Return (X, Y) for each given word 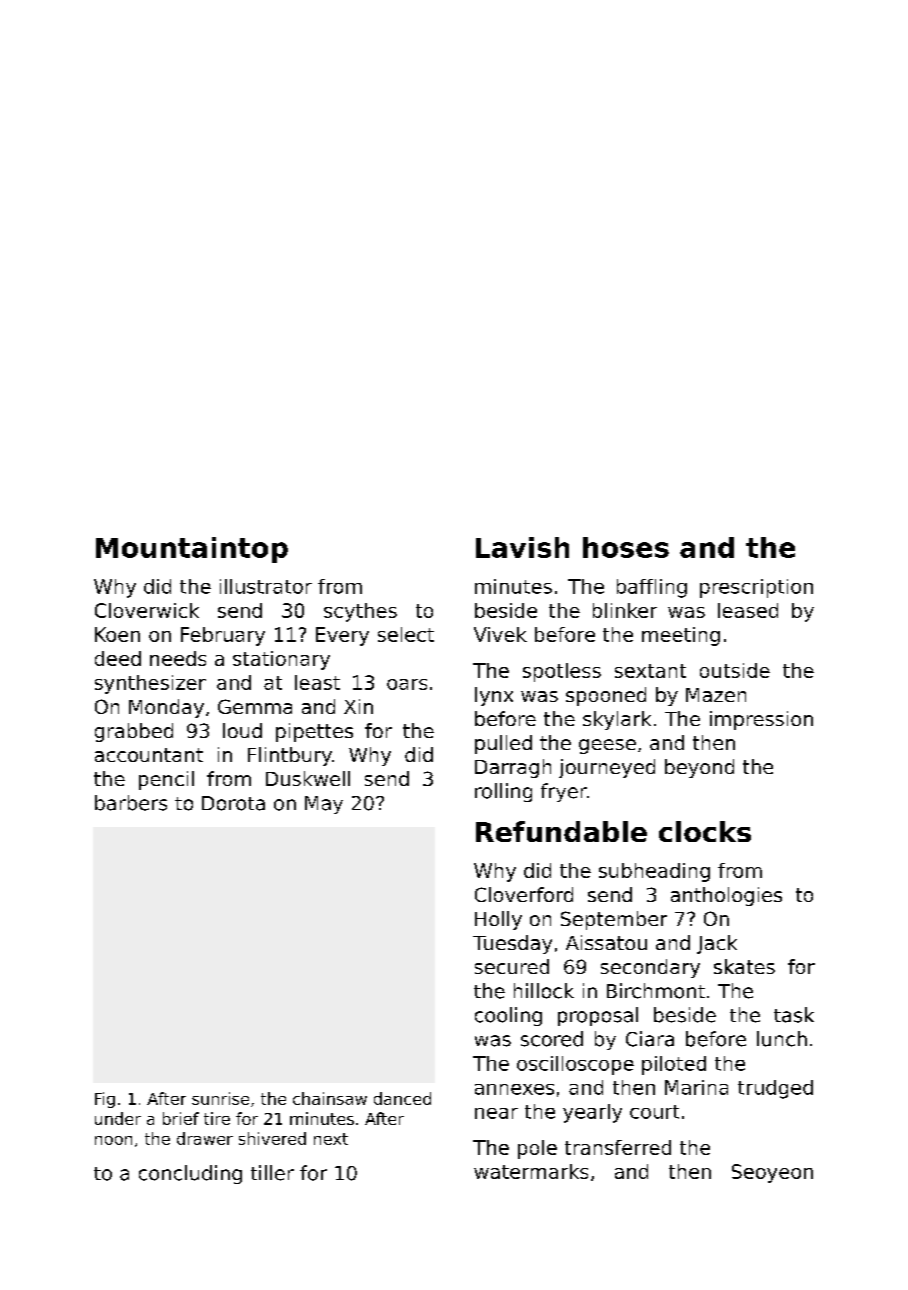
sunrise (220, 1098)
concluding (190, 1174)
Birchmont (656, 991)
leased (748, 610)
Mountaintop (192, 550)
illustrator (266, 586)
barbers (131, 803)
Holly (498, 920)
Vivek (500, 634)
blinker (625, 610)
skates (744, 966)
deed (118, 658)
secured (512, 966)
